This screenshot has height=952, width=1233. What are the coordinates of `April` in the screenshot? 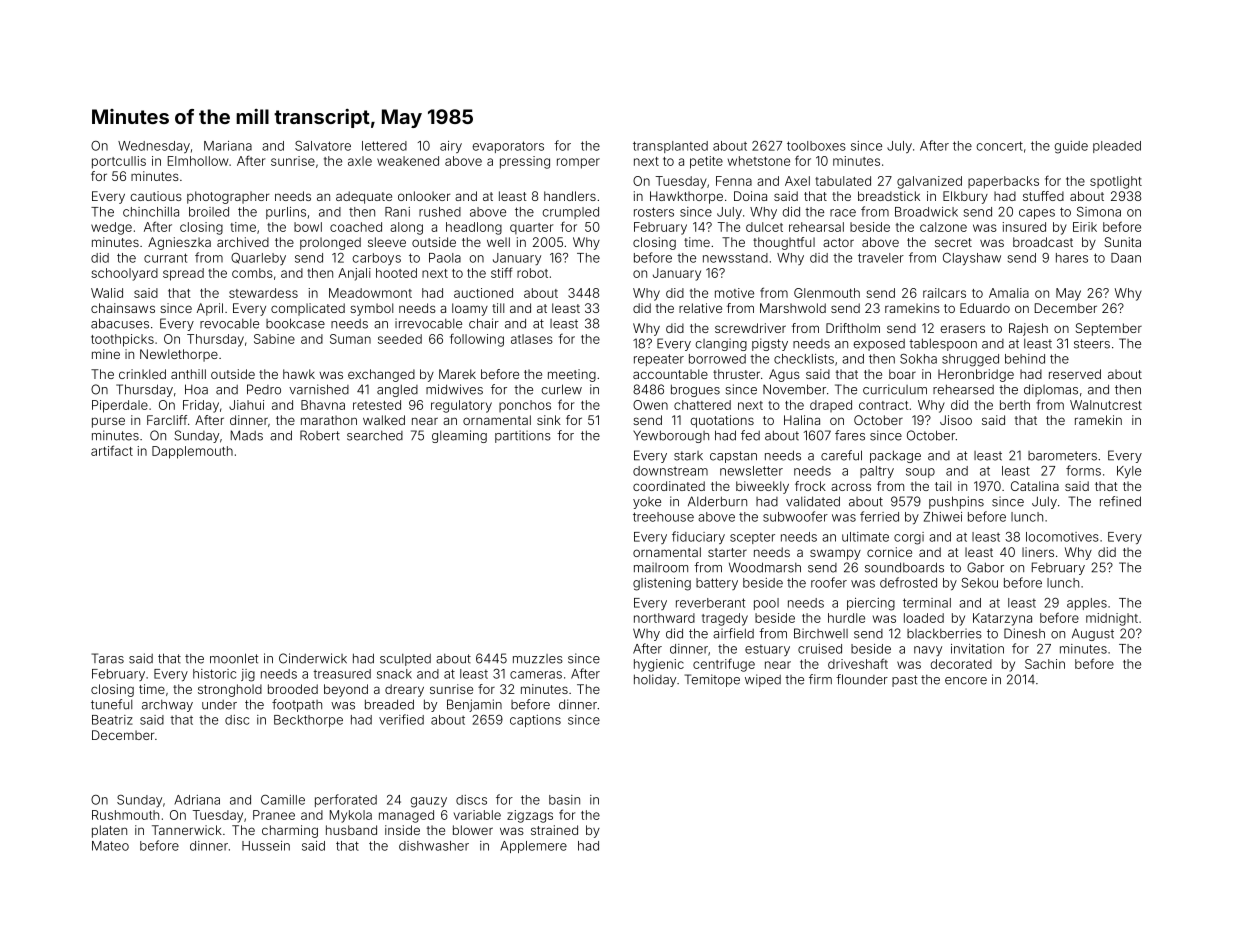 It's located at (210, 309).
